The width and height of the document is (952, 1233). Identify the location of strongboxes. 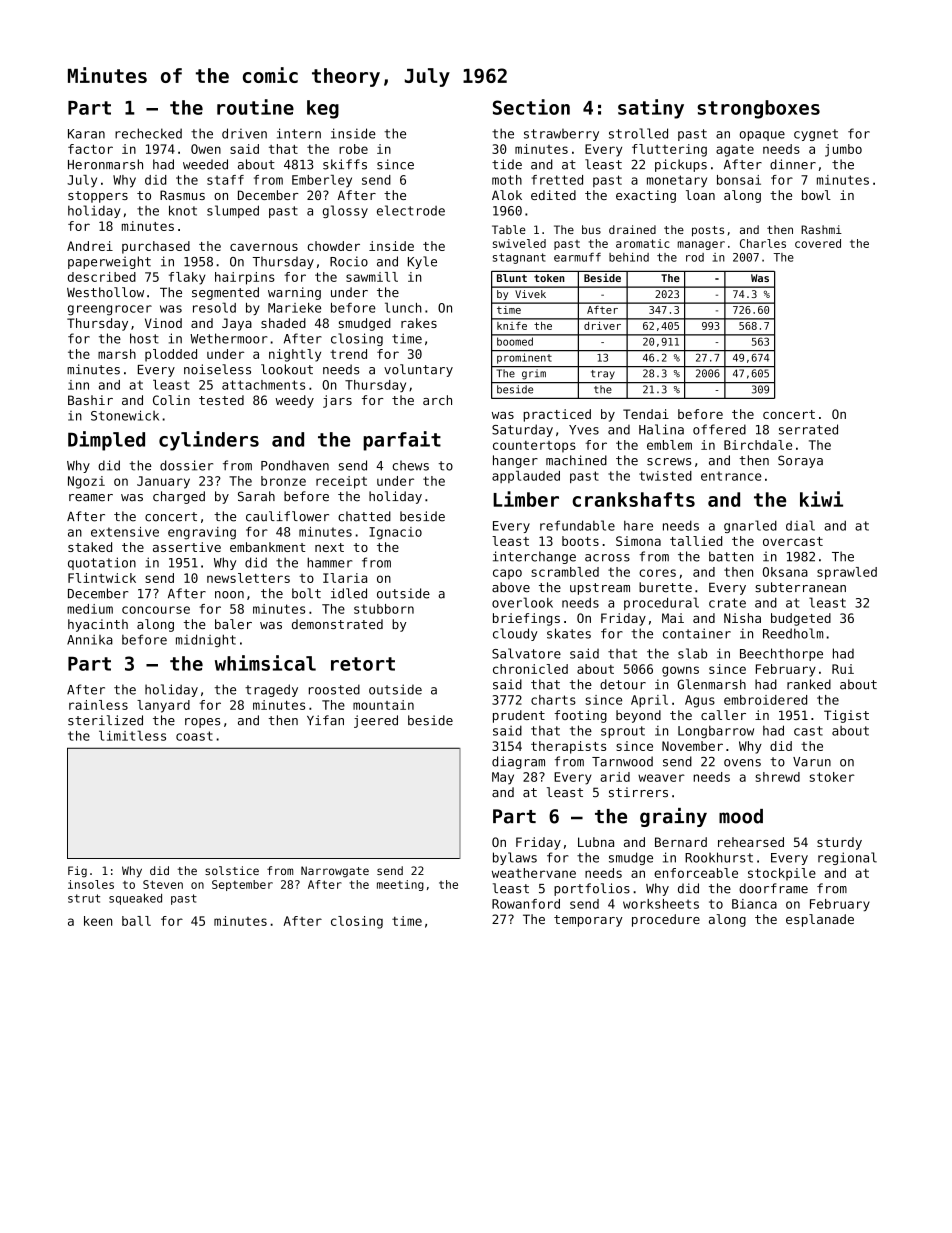
(758, 109).
